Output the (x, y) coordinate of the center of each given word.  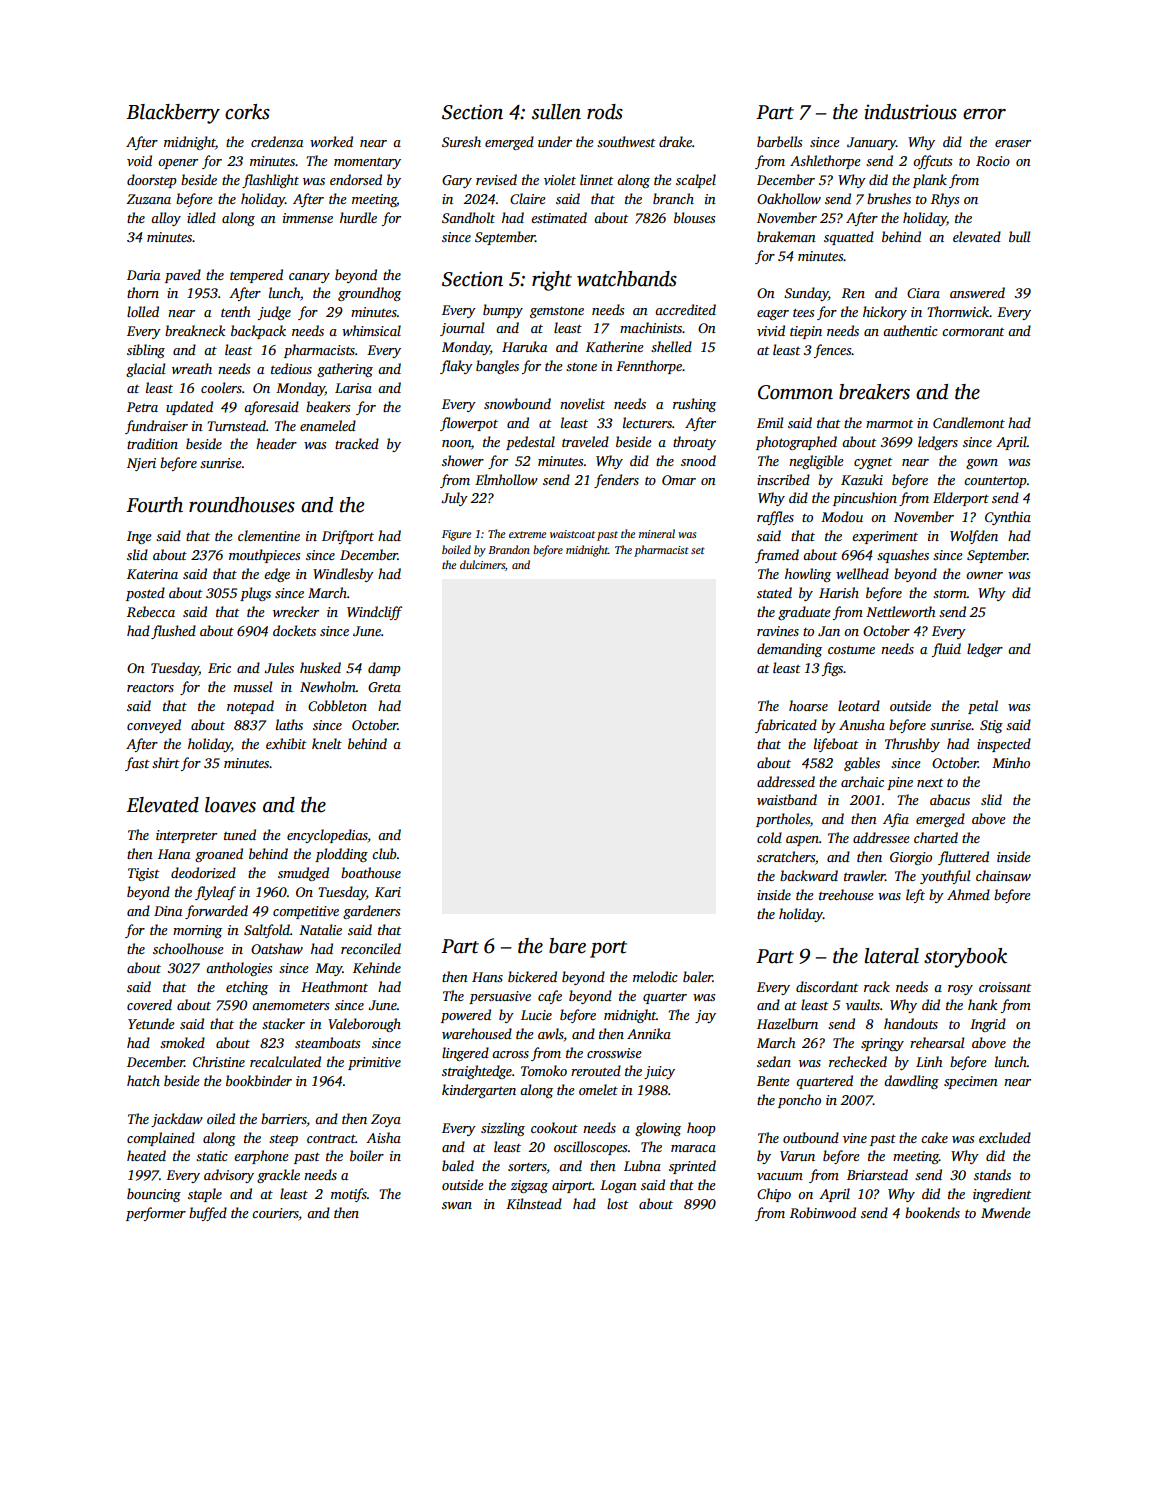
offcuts (932, 162)
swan (457, 1205)
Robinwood (823, 1212)
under (555, 141)
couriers (275, 1214)
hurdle (358, 217)
